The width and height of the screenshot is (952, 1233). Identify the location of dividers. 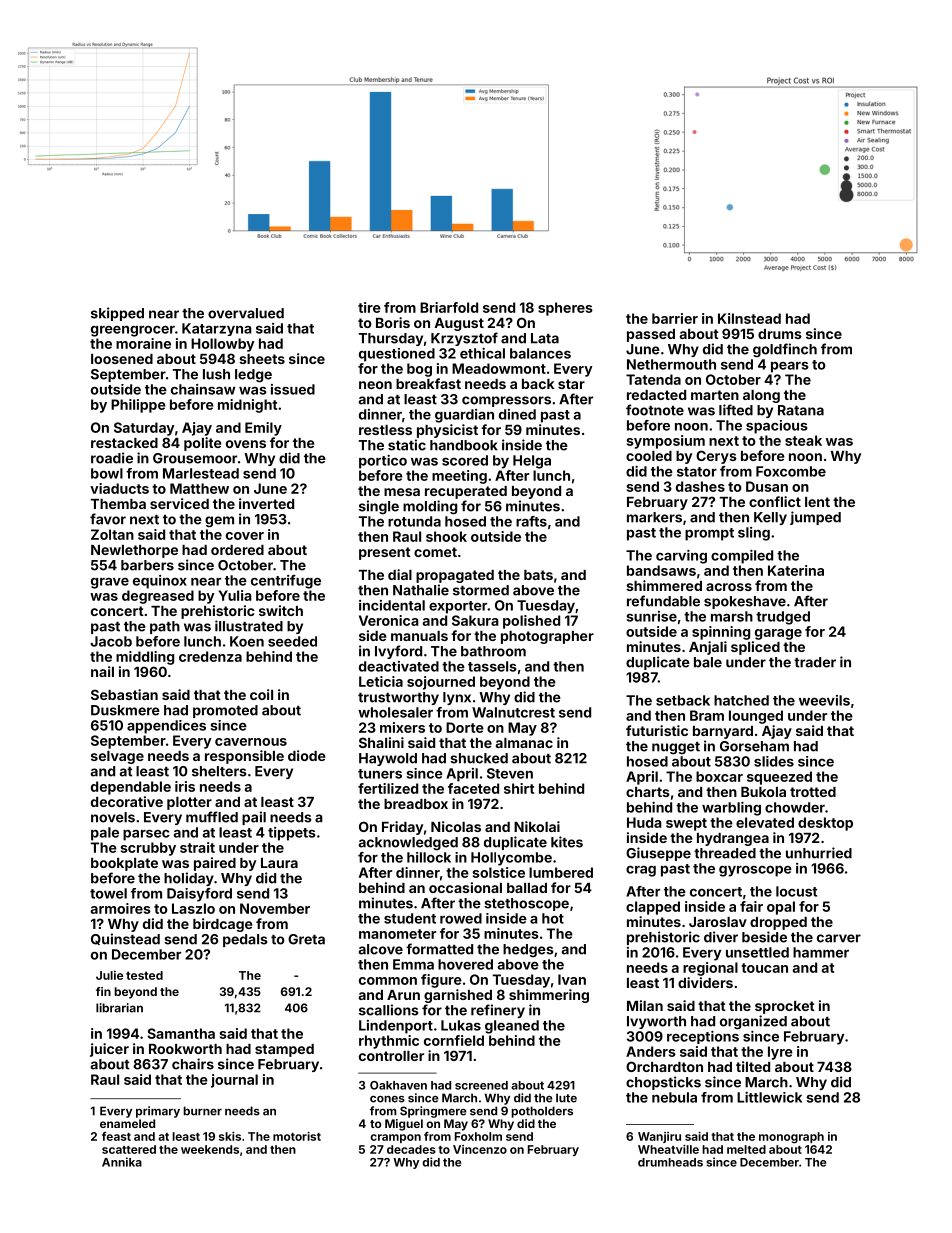
(705, 982).
